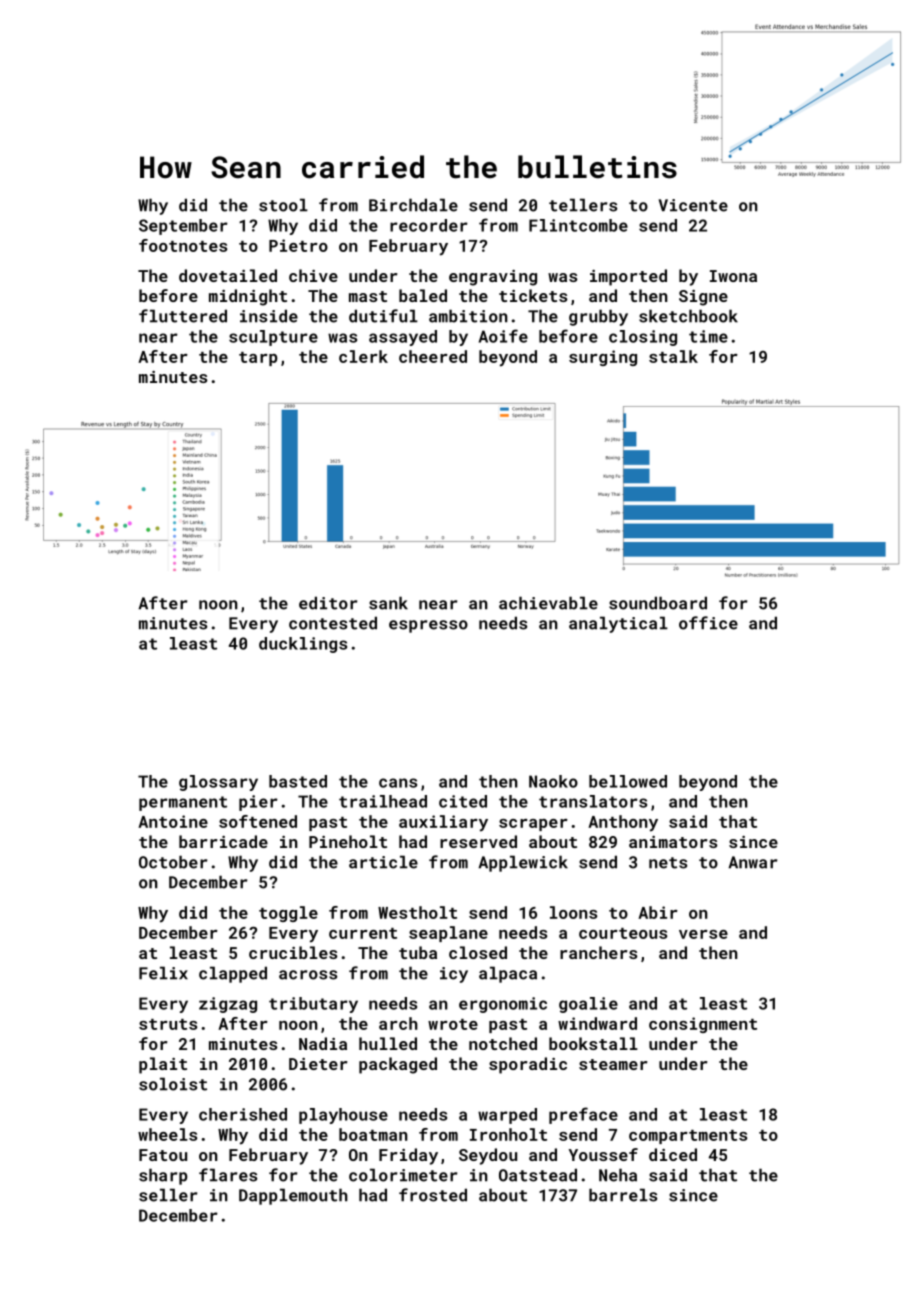 The height and width of the image is (1314, 924). I want to click on espresso, so click(428, 626).
